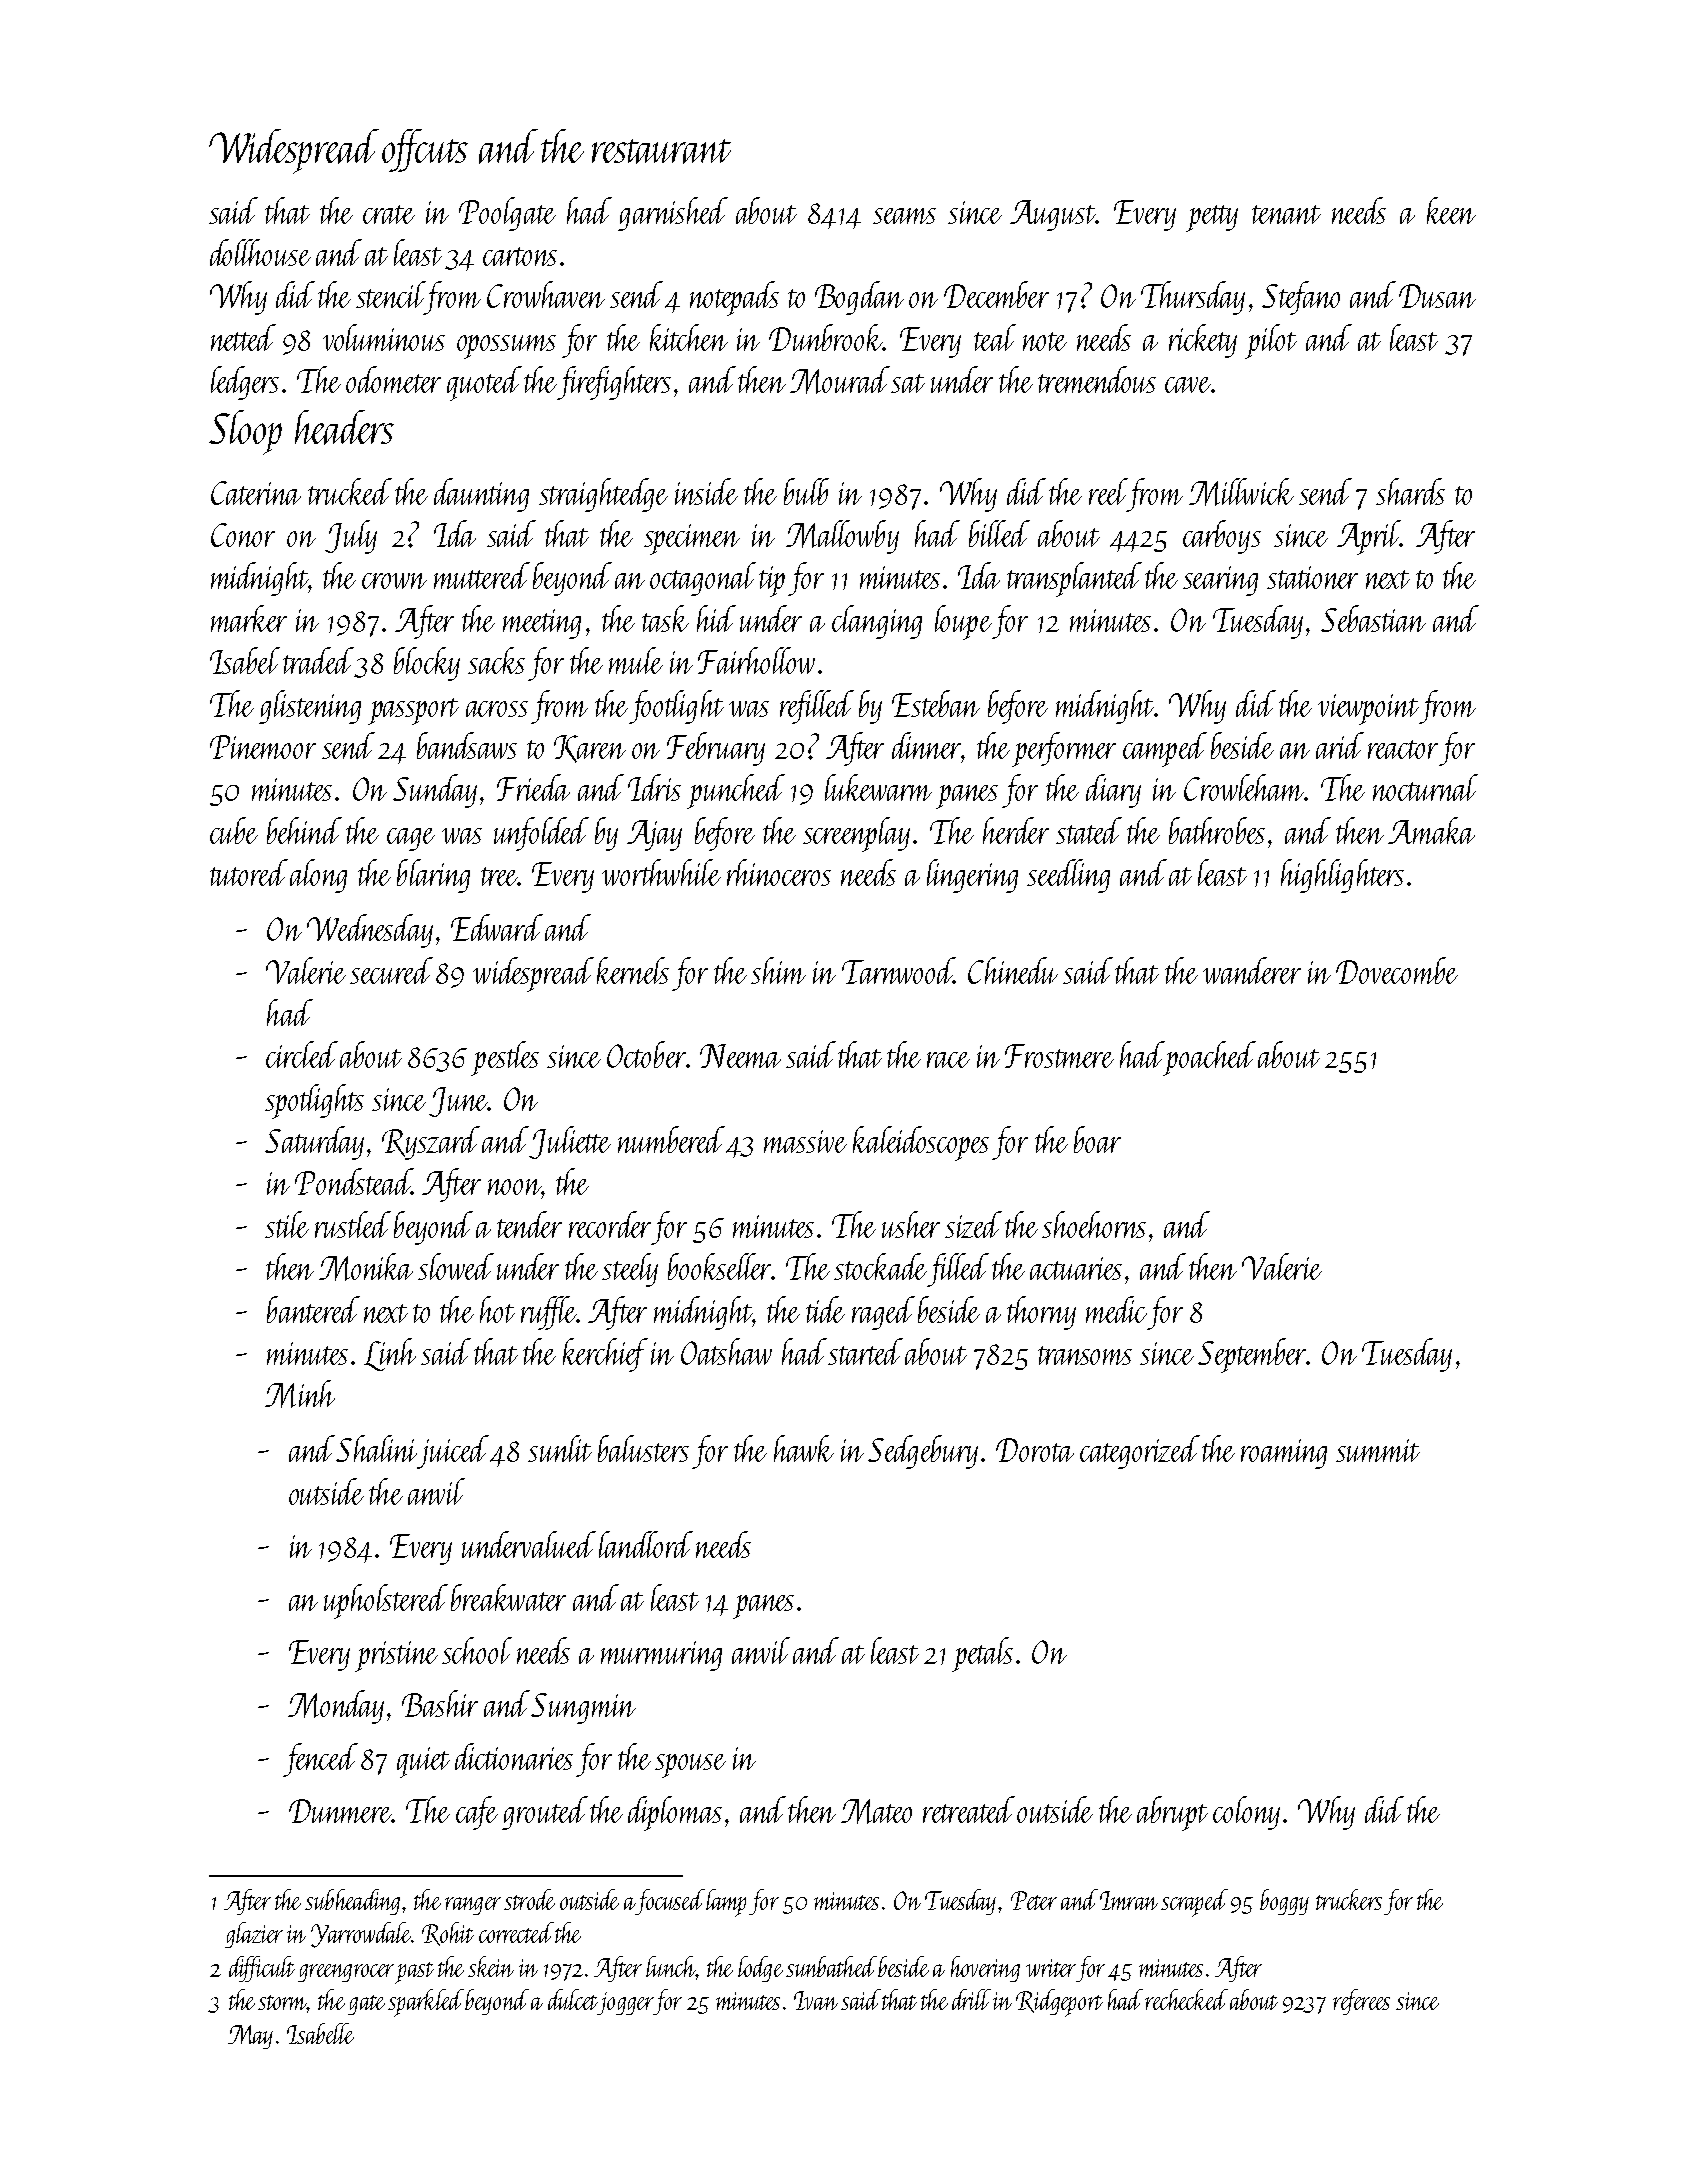 Image resolution: width=1683 pixels, height=2178 pixels. What do you see at coordinates (982, 1654) in the screenshot?
I see `petals` at bounding box center [982, 1654].
